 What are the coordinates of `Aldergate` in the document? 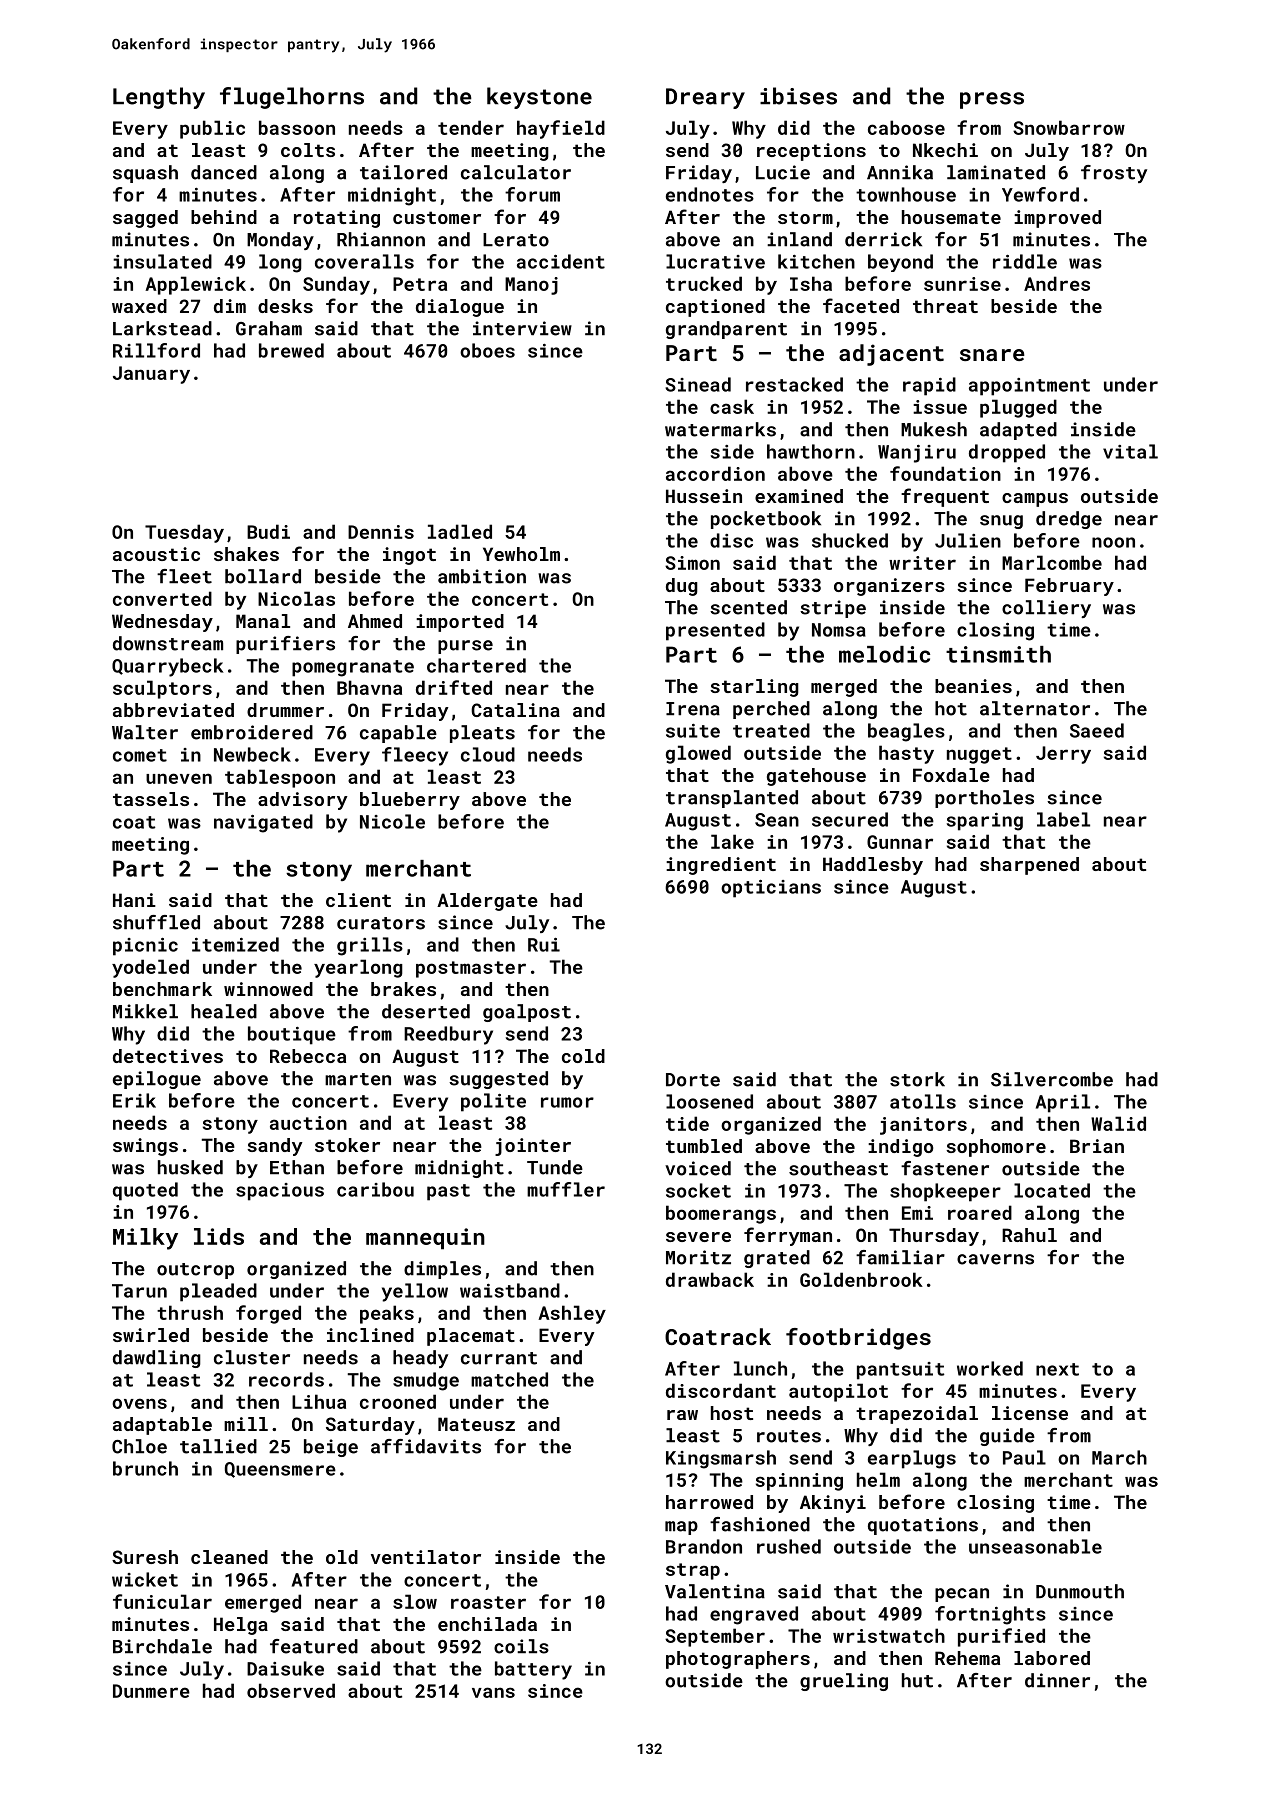 It's located at (487, 902).
